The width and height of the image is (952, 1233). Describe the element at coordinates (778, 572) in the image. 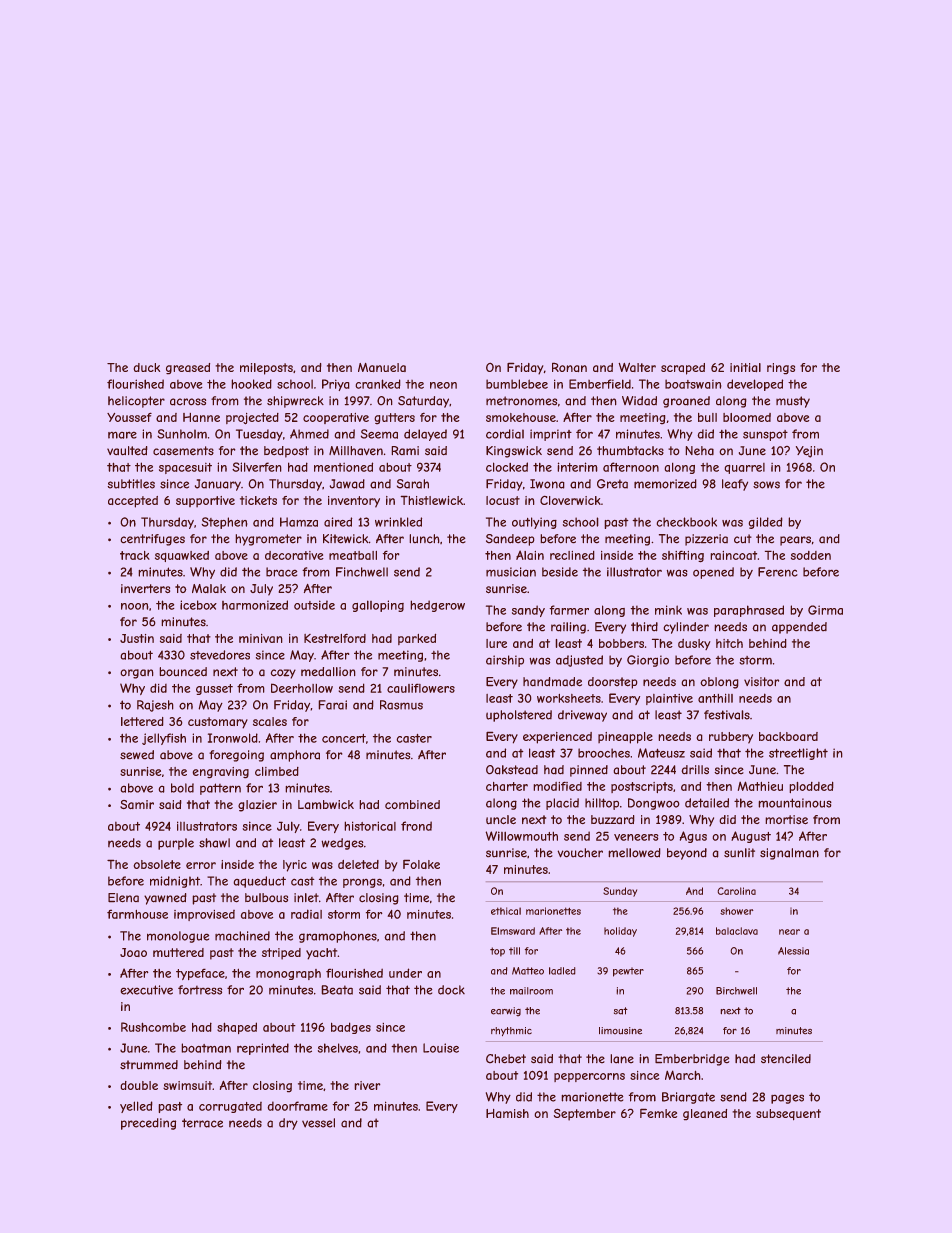

I see `Ferenc` at that location.
